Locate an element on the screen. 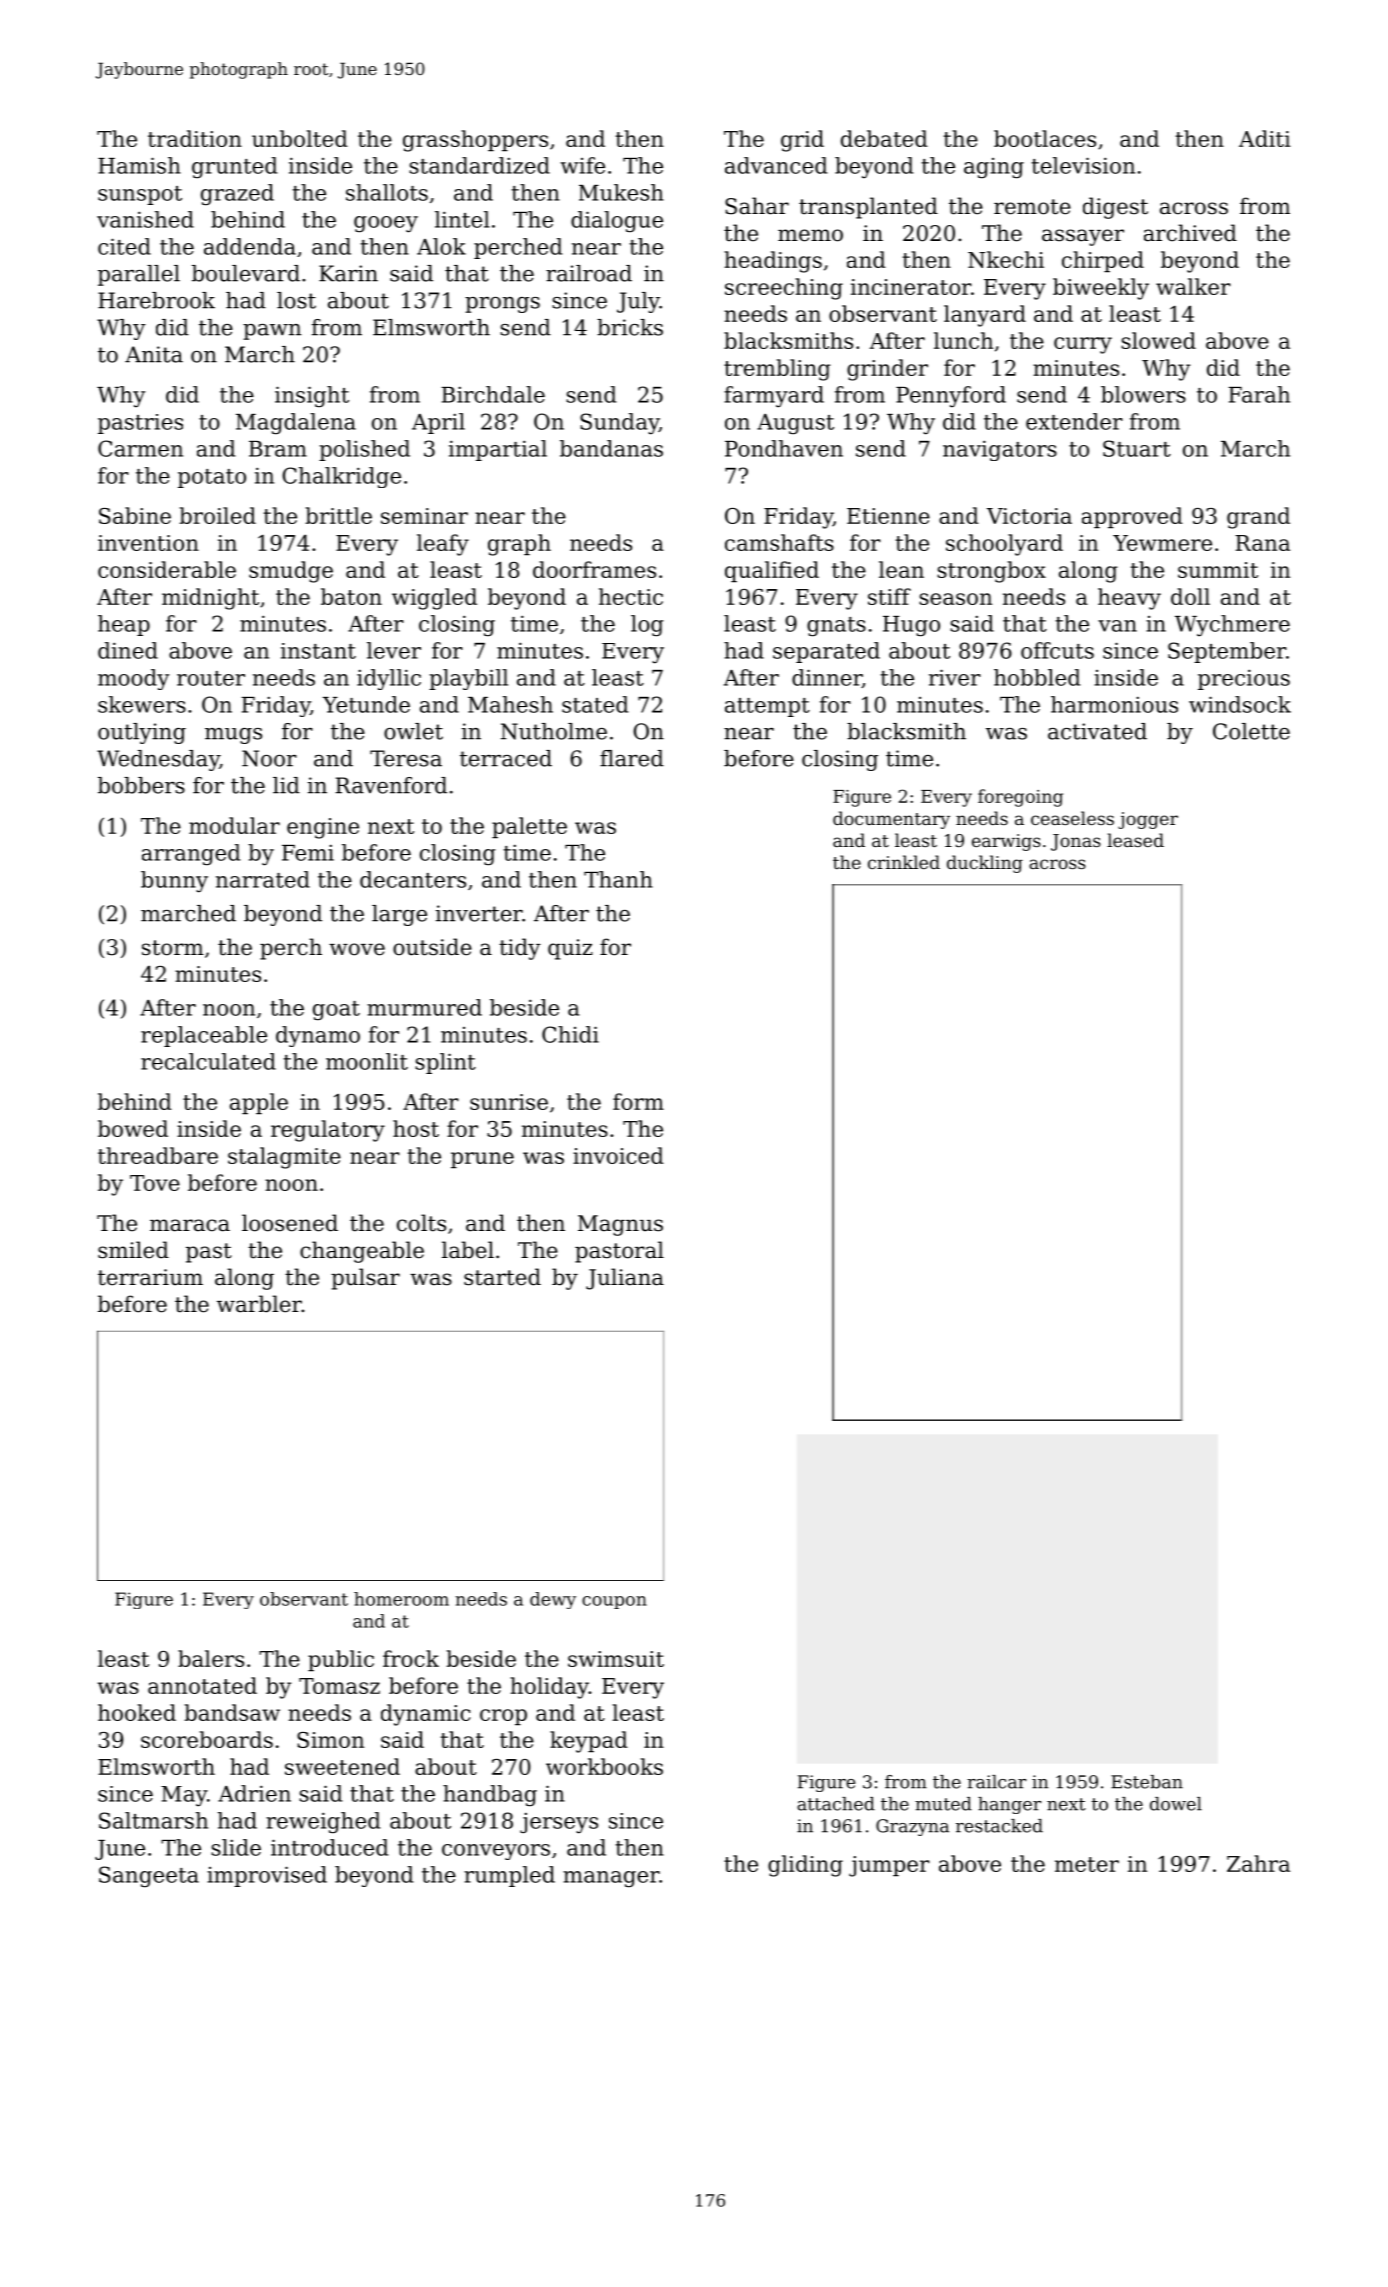 Image resolution: width=1388 pixels, height=2287 pixels. homeroom is located at coordinates (401, 1599).
